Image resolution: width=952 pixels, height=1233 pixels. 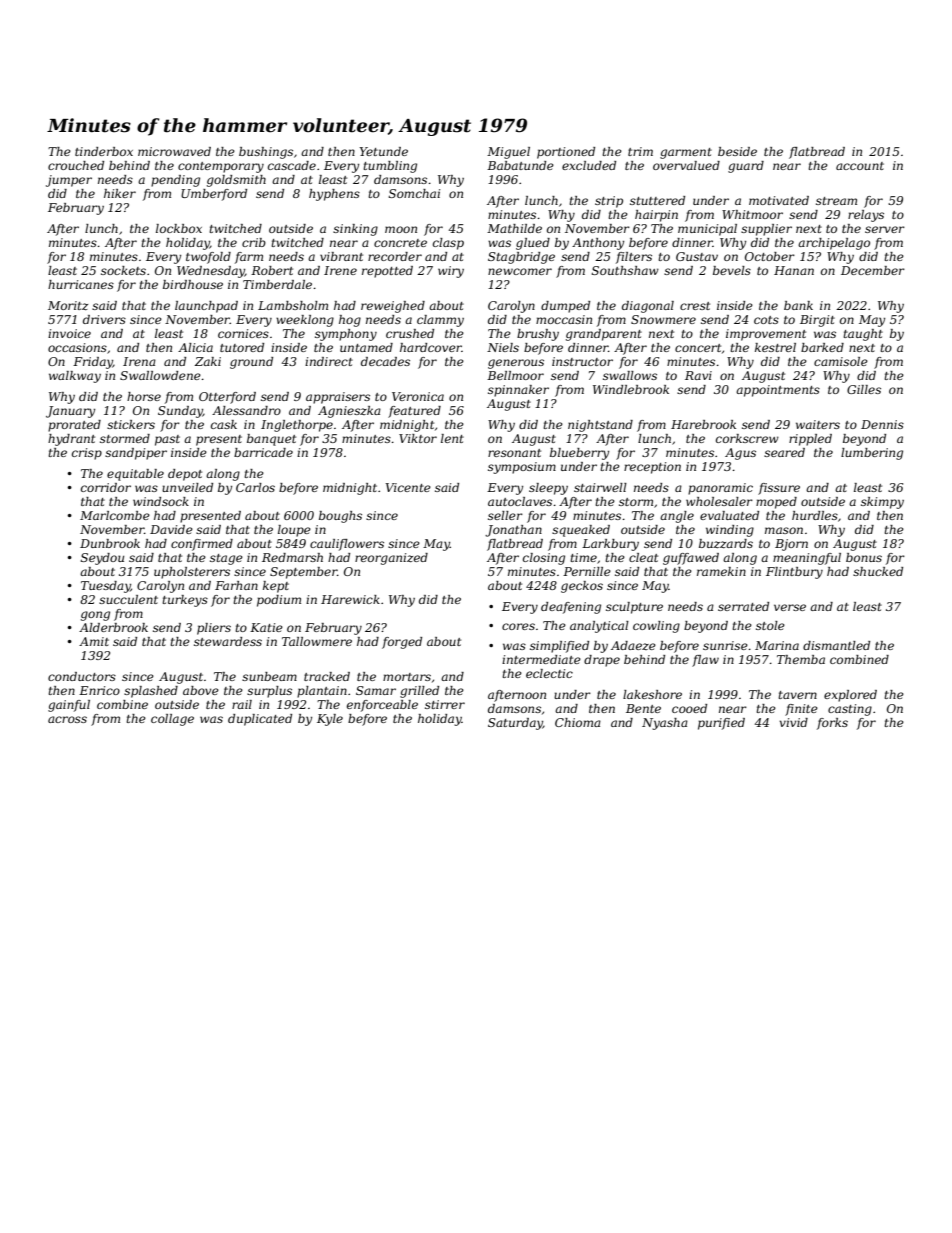 I want to click on trim, so click(x=640, y=151).
